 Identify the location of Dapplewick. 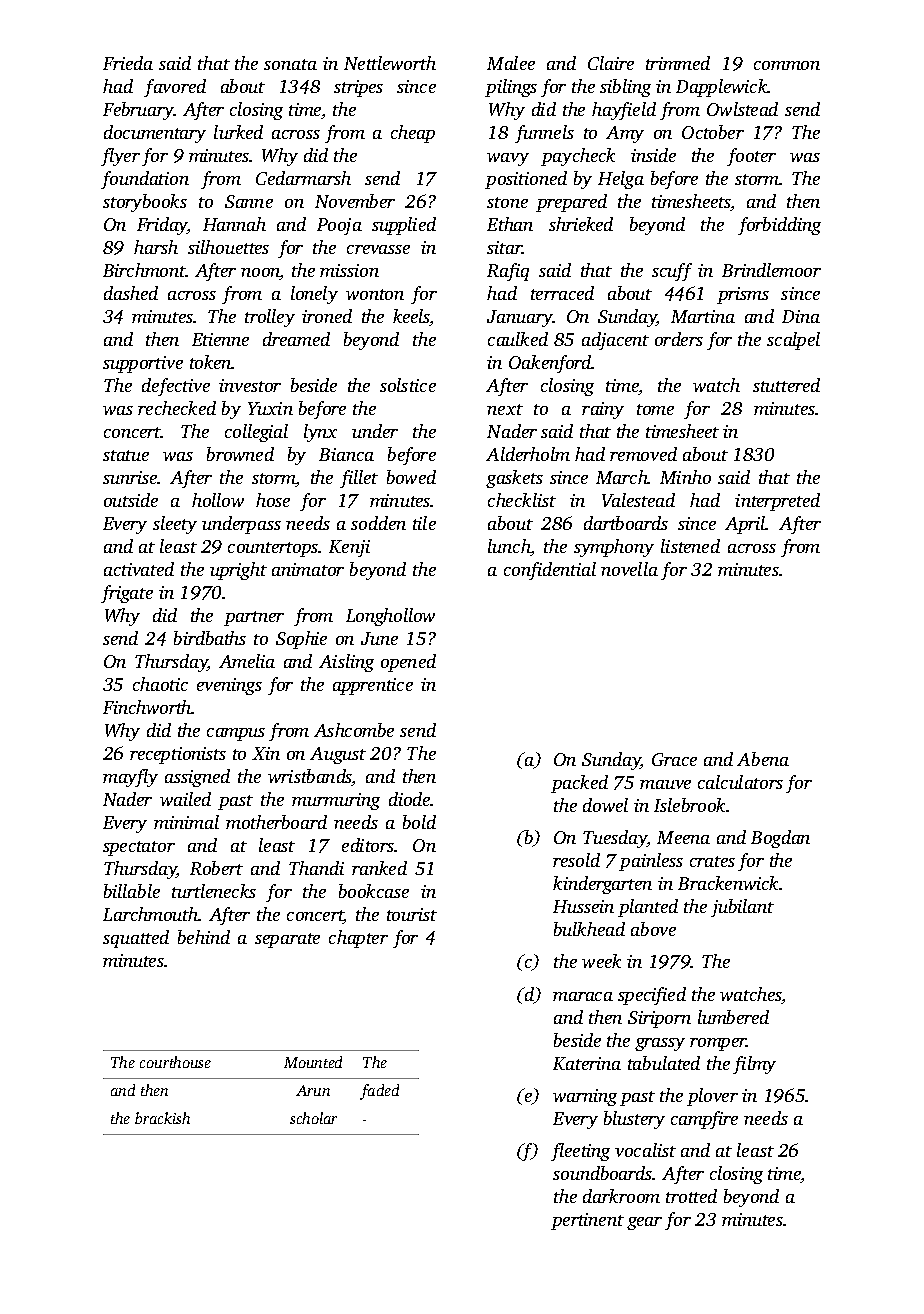
(722, 88).
